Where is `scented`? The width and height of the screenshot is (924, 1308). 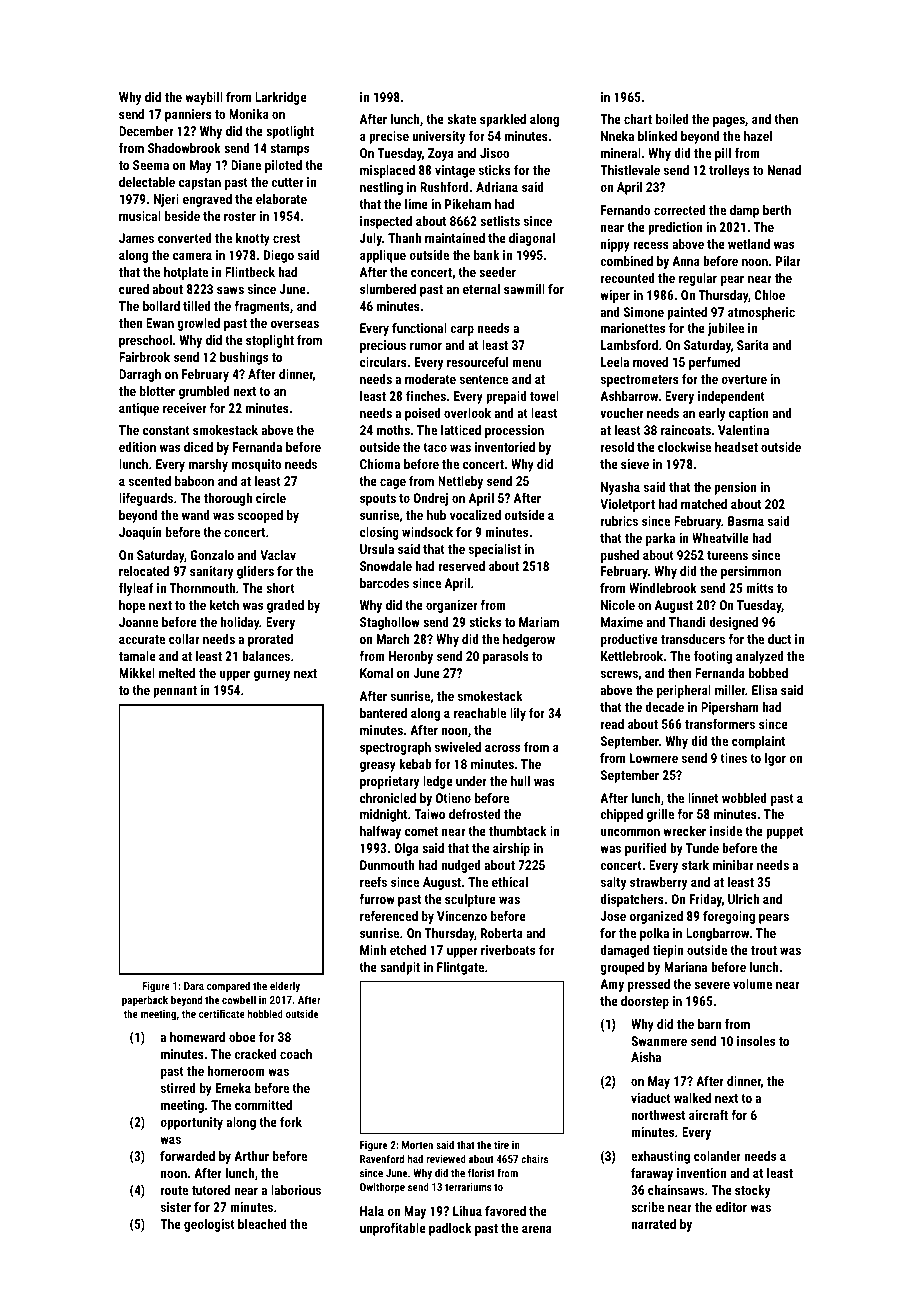
scented is located at coordinates (150, 481).
